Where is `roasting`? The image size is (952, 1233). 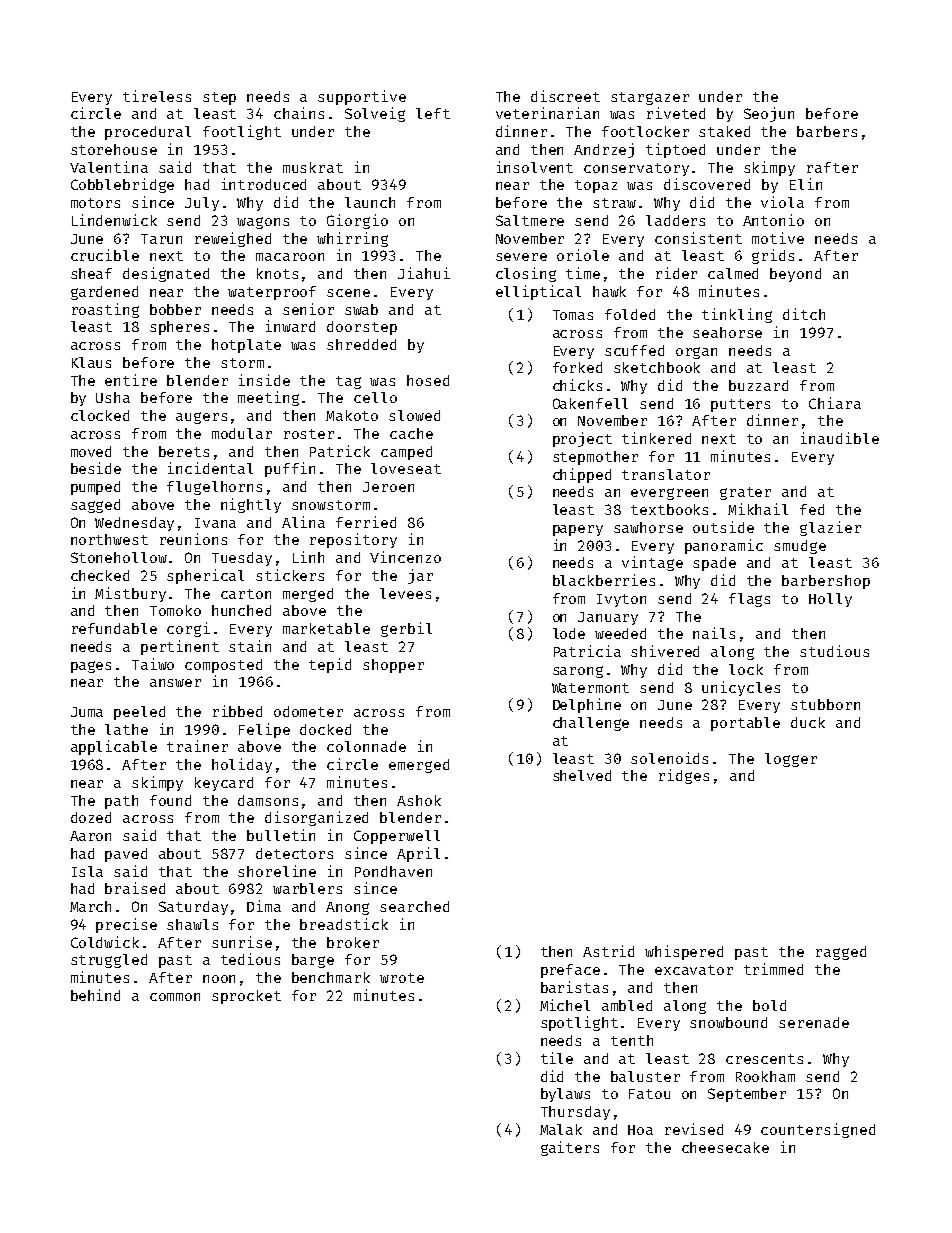 roasting is located at coordinates (105, 310).
